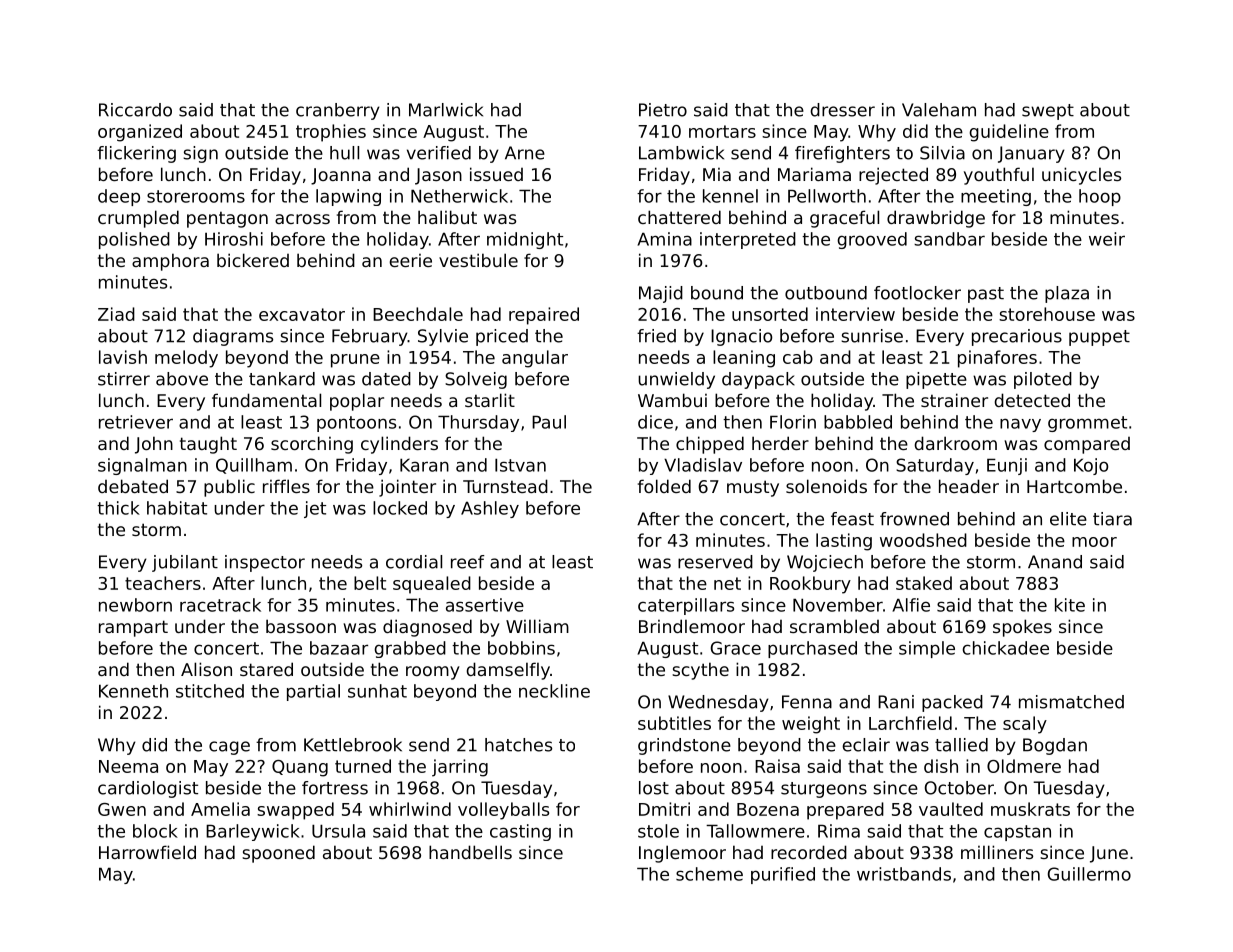 The height and width of the document is (952, 1233). Describe the element at coordinates (654, 788) in the document. I see `lost` at that location.
